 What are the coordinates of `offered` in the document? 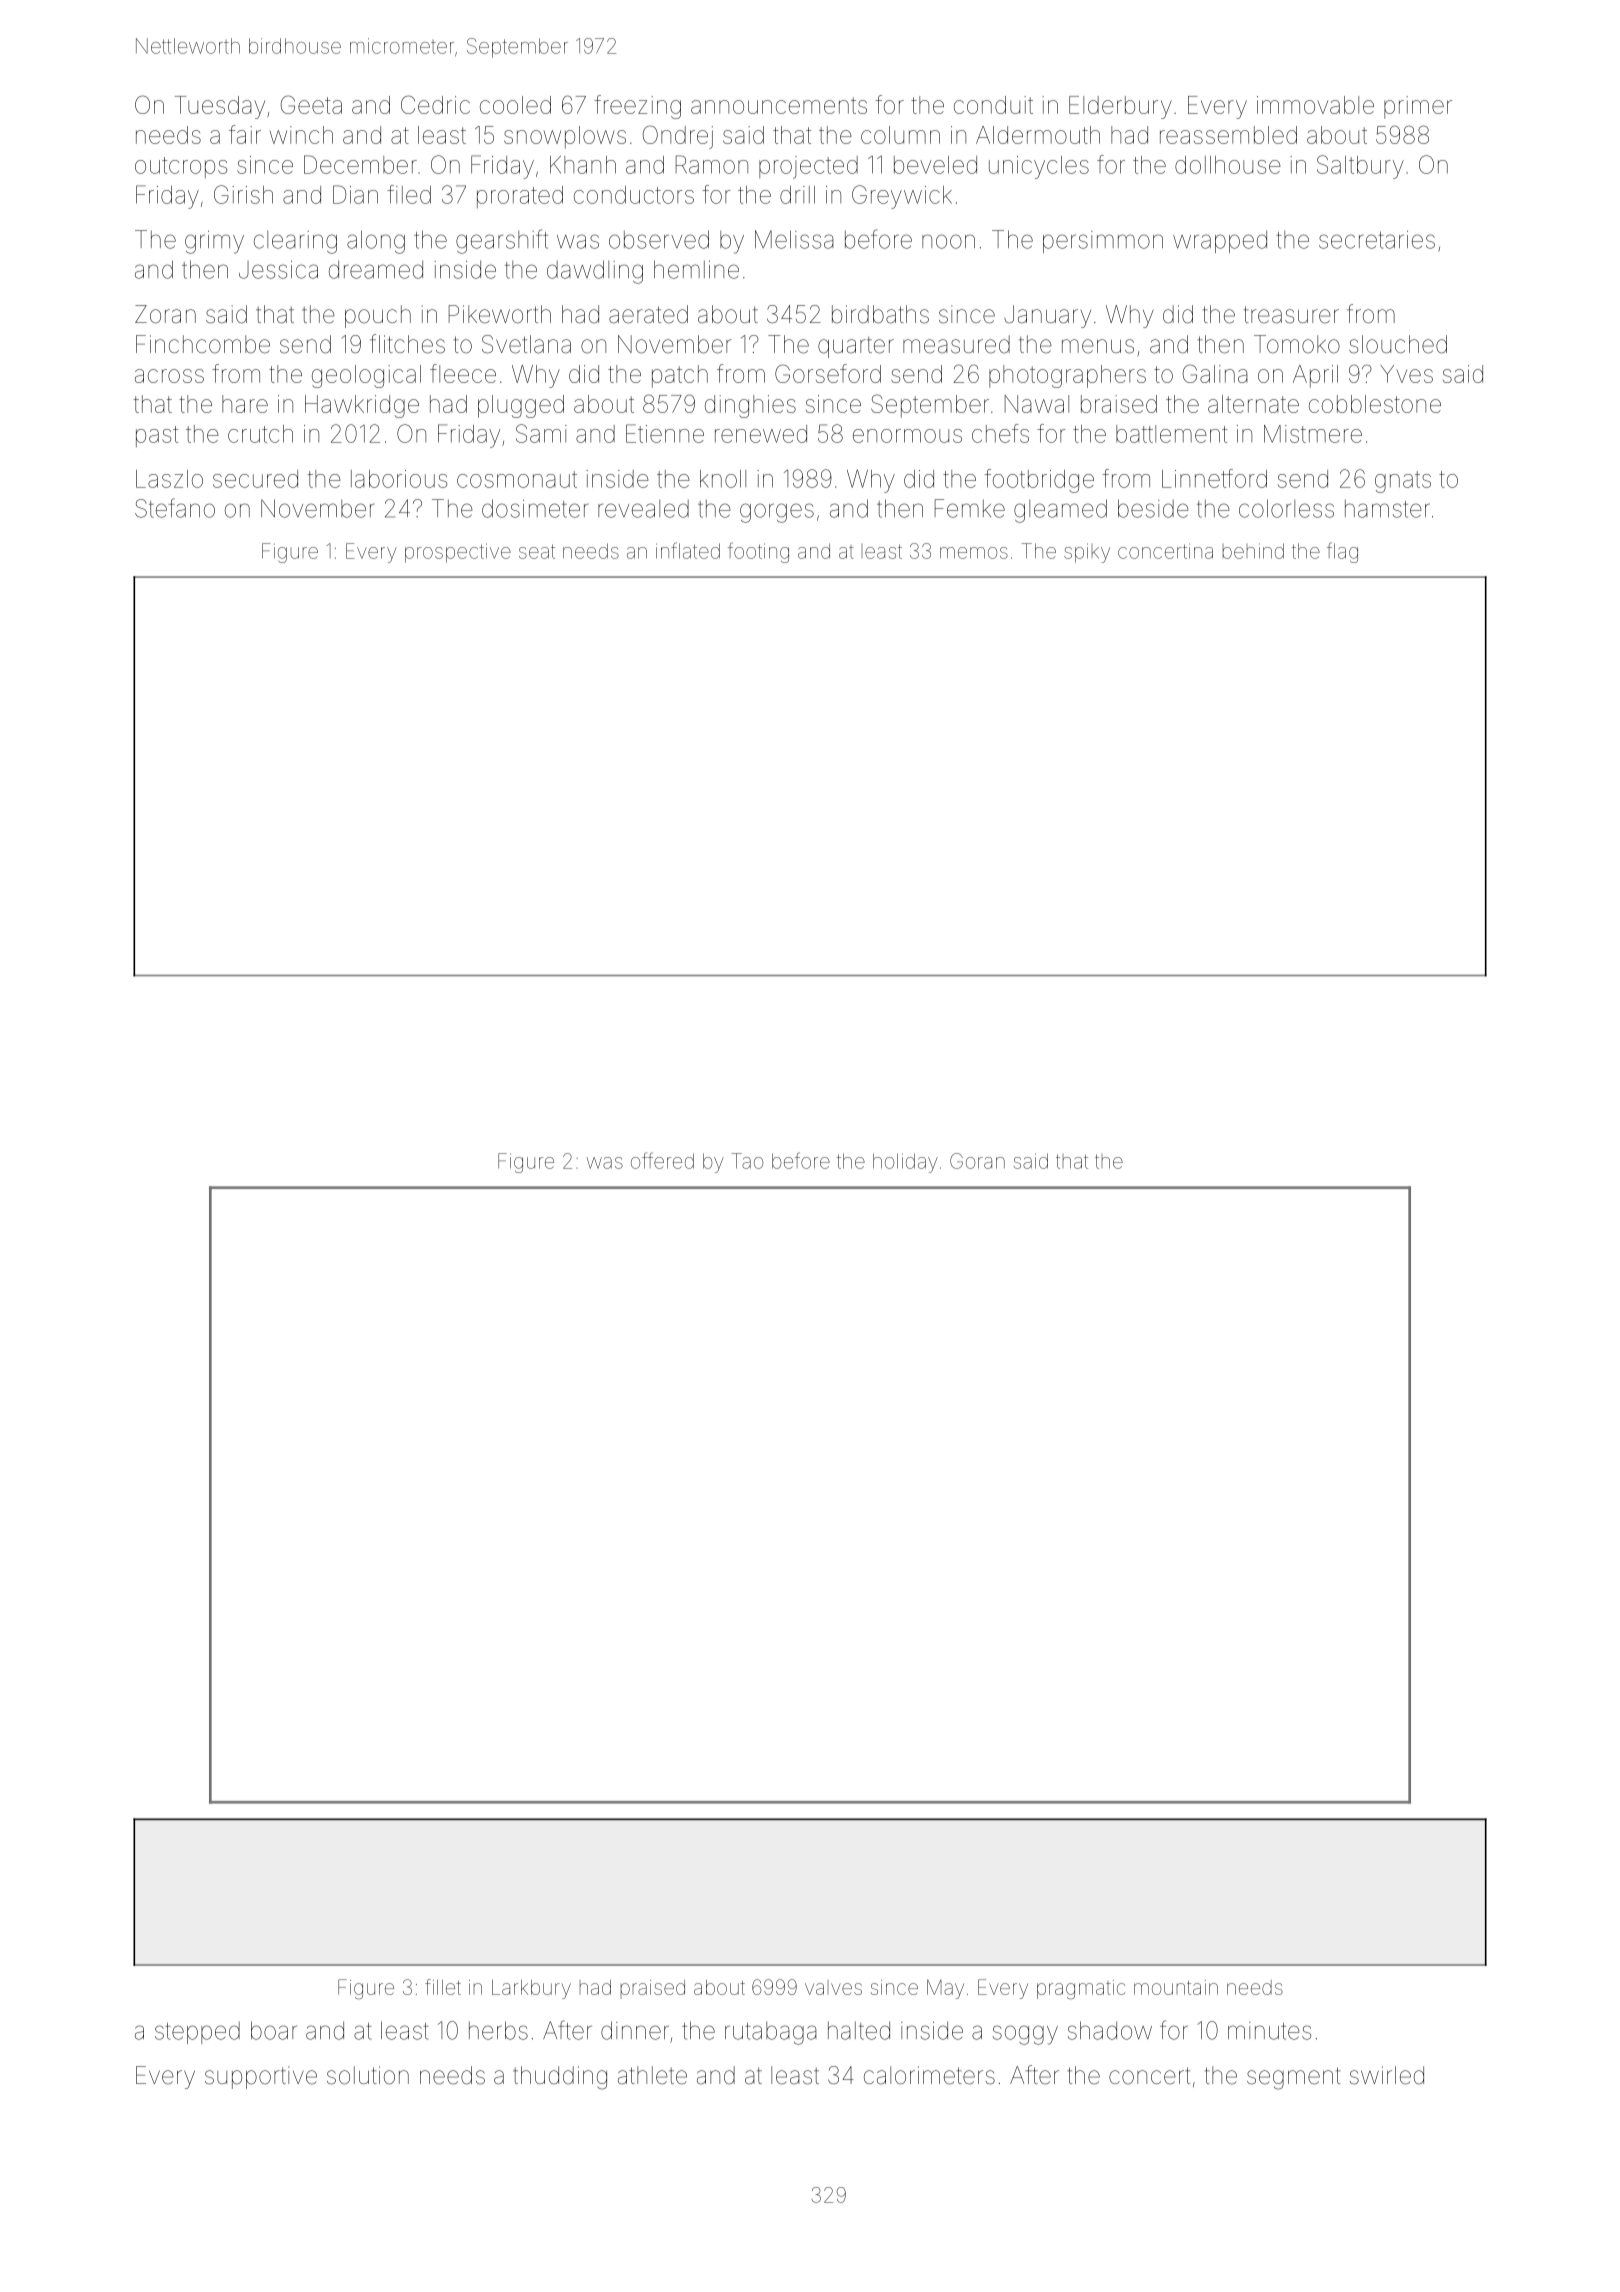 It's located at (662, 1160).
